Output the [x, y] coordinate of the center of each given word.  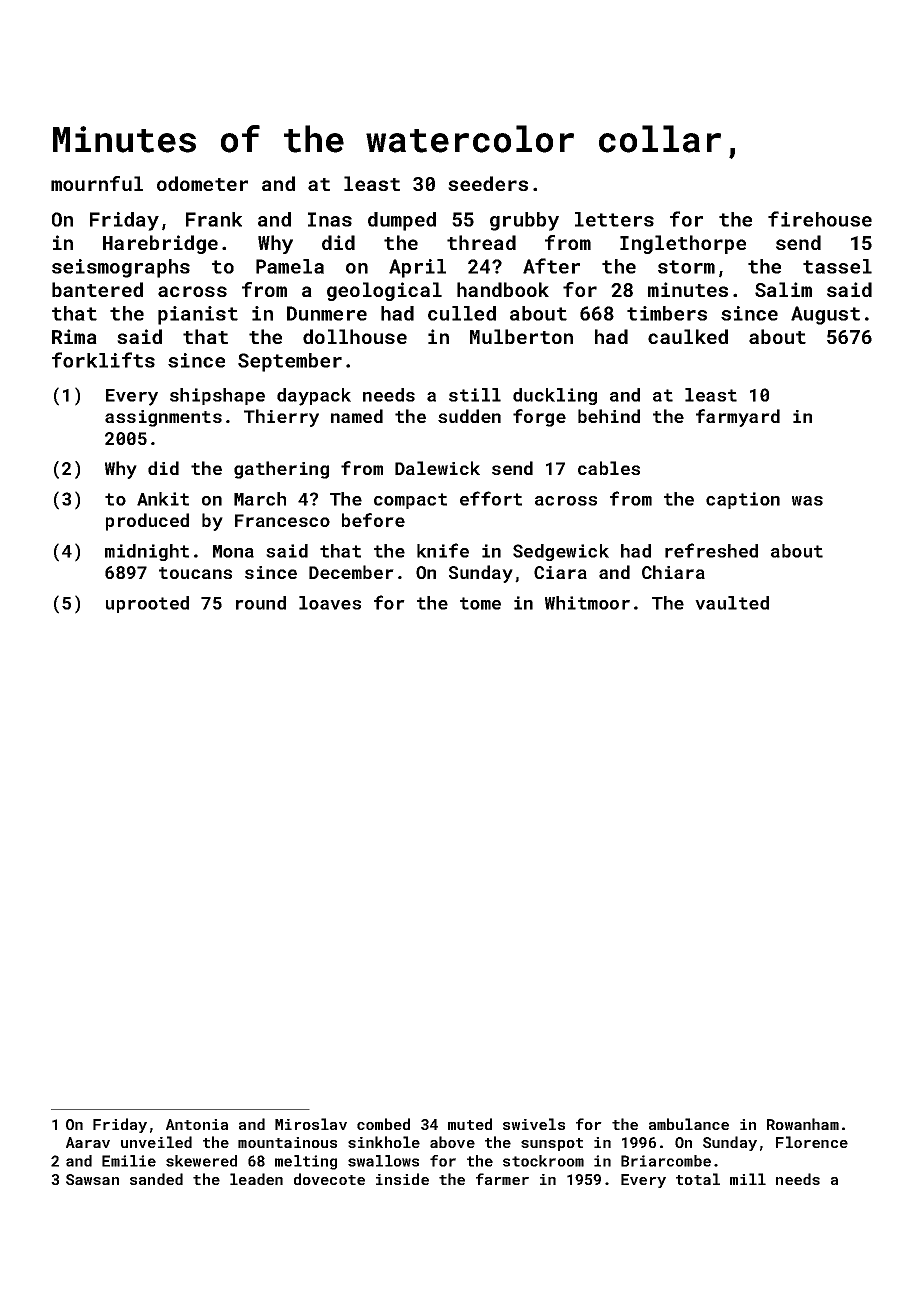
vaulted [732, 603]
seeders [488, 183]
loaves [330, 603]
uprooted [147, 604]
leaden [256, 1179]
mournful [97, 183]
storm [686, 267]
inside [402, 1179]
